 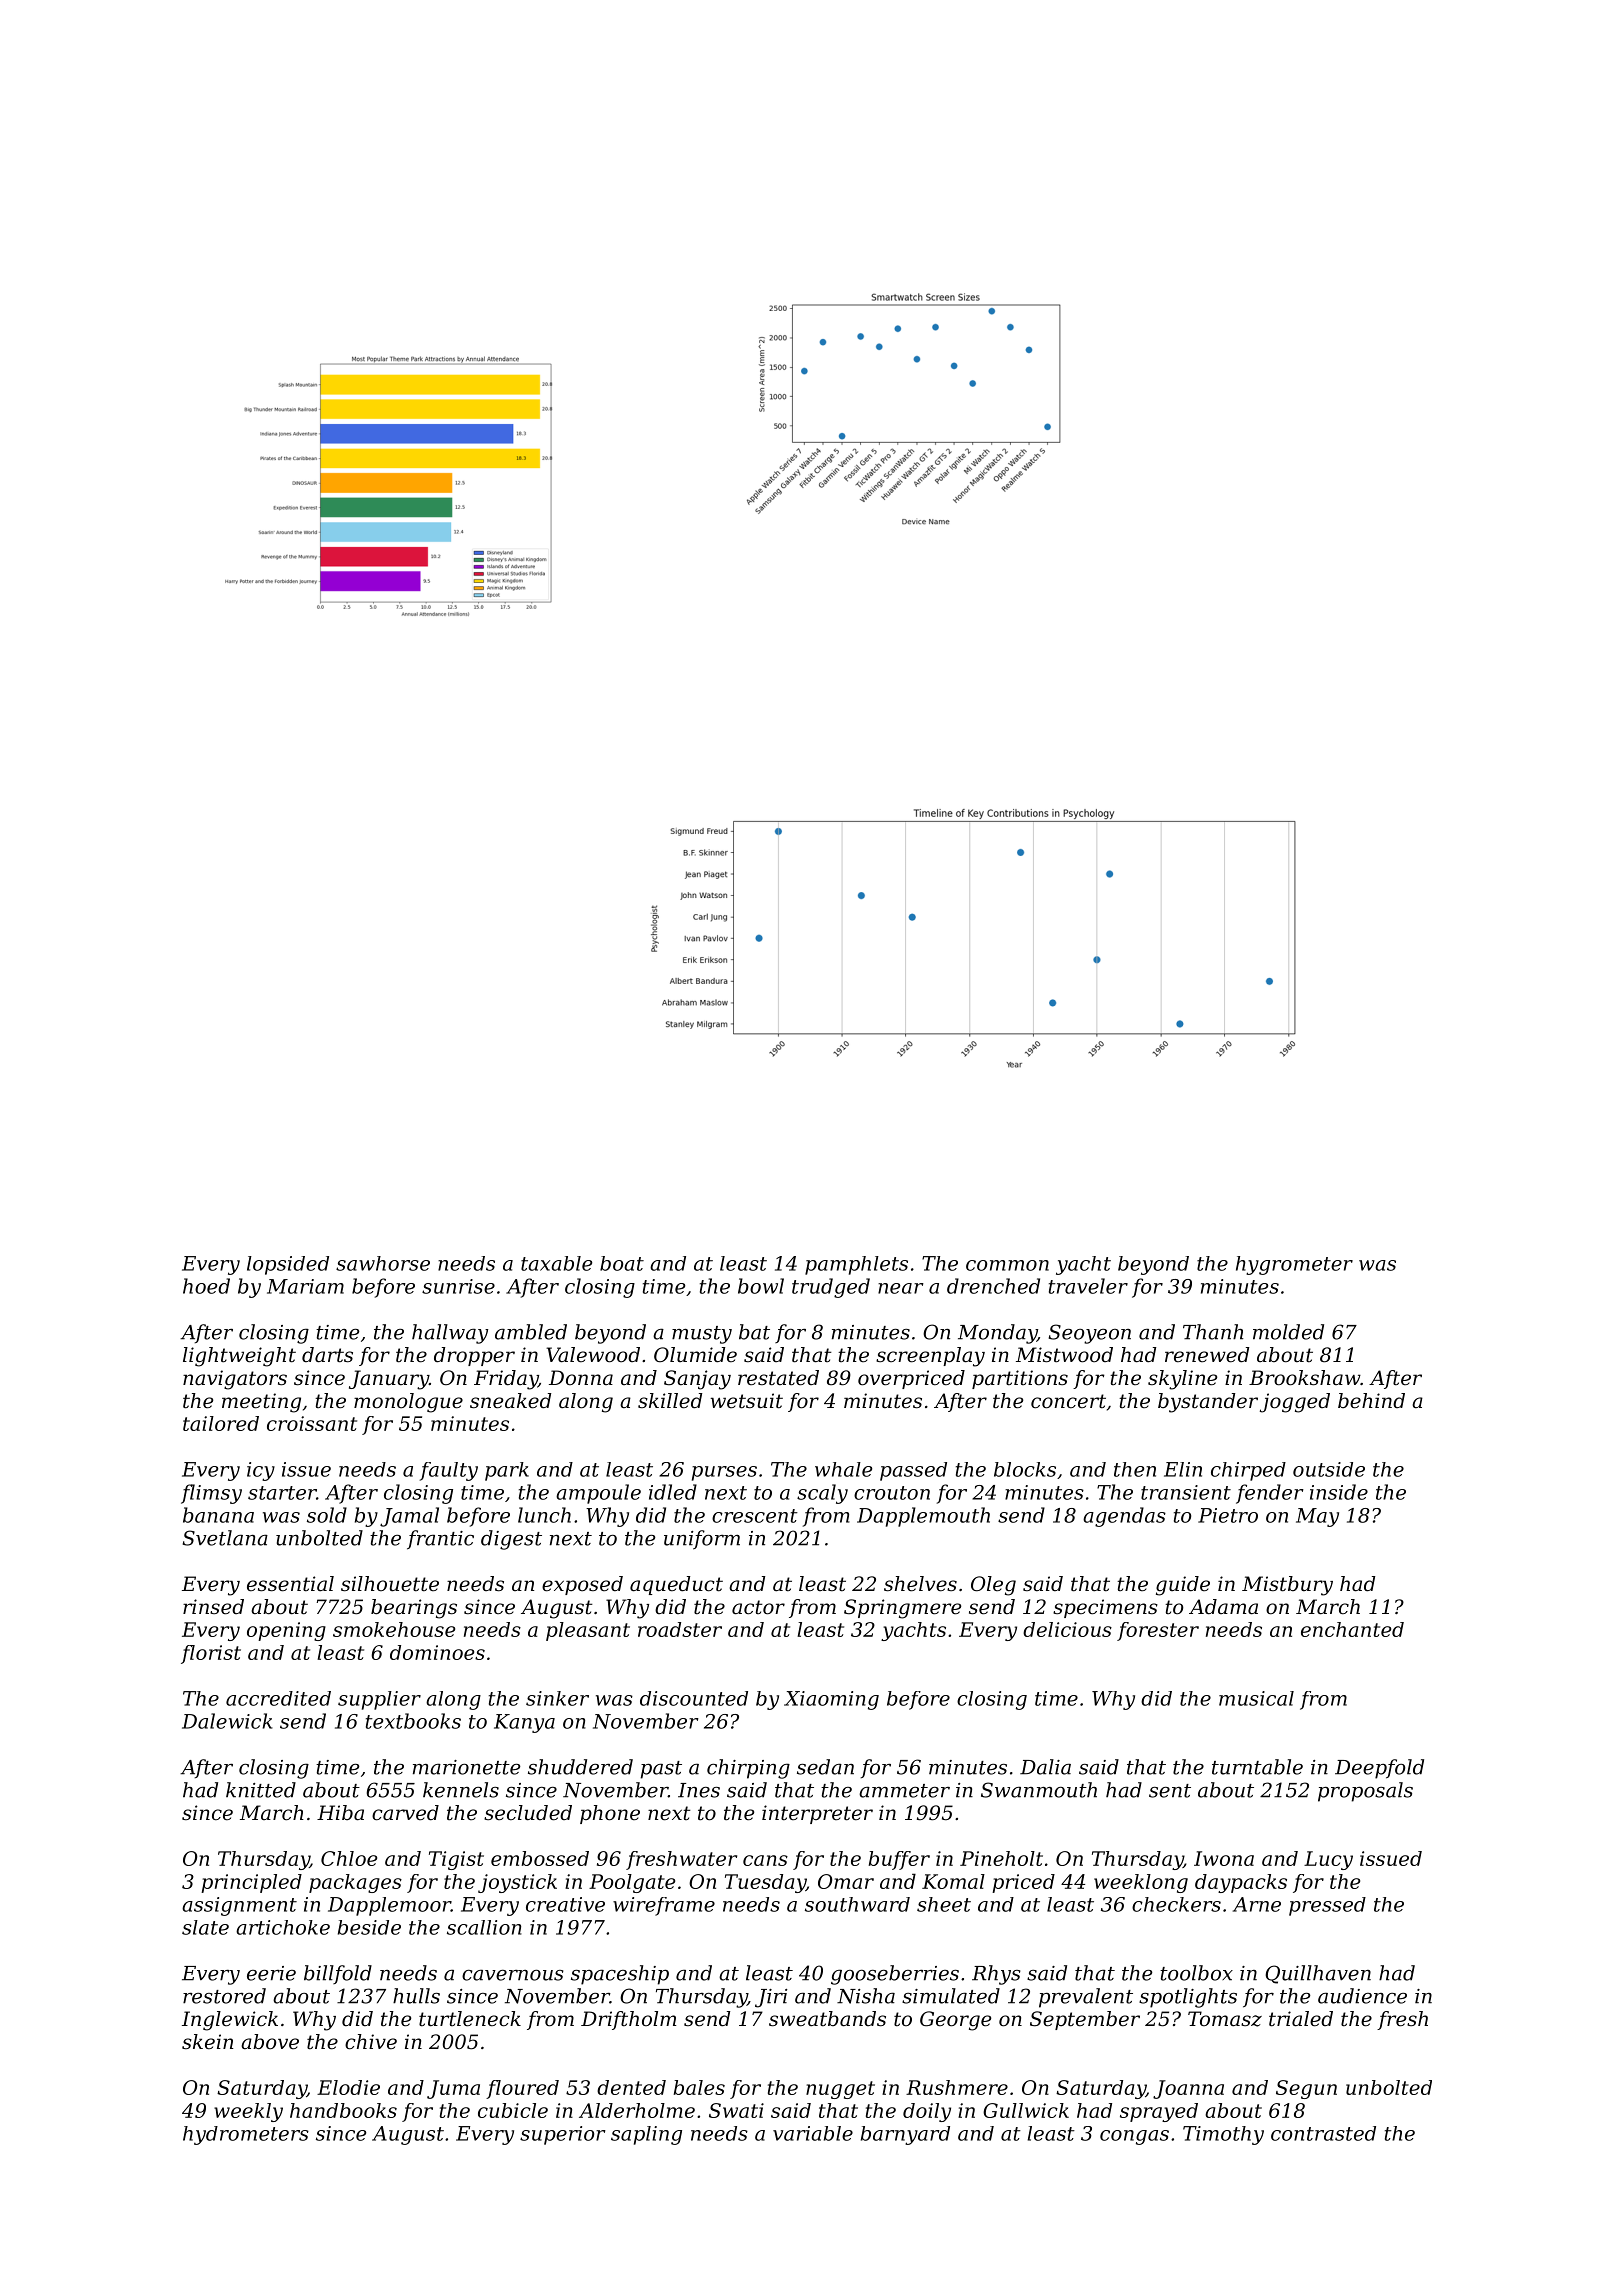 What do you see at coordinates (1327, 1906) in the image?
I see `pressed` at bounding box center [1327, 1906].
